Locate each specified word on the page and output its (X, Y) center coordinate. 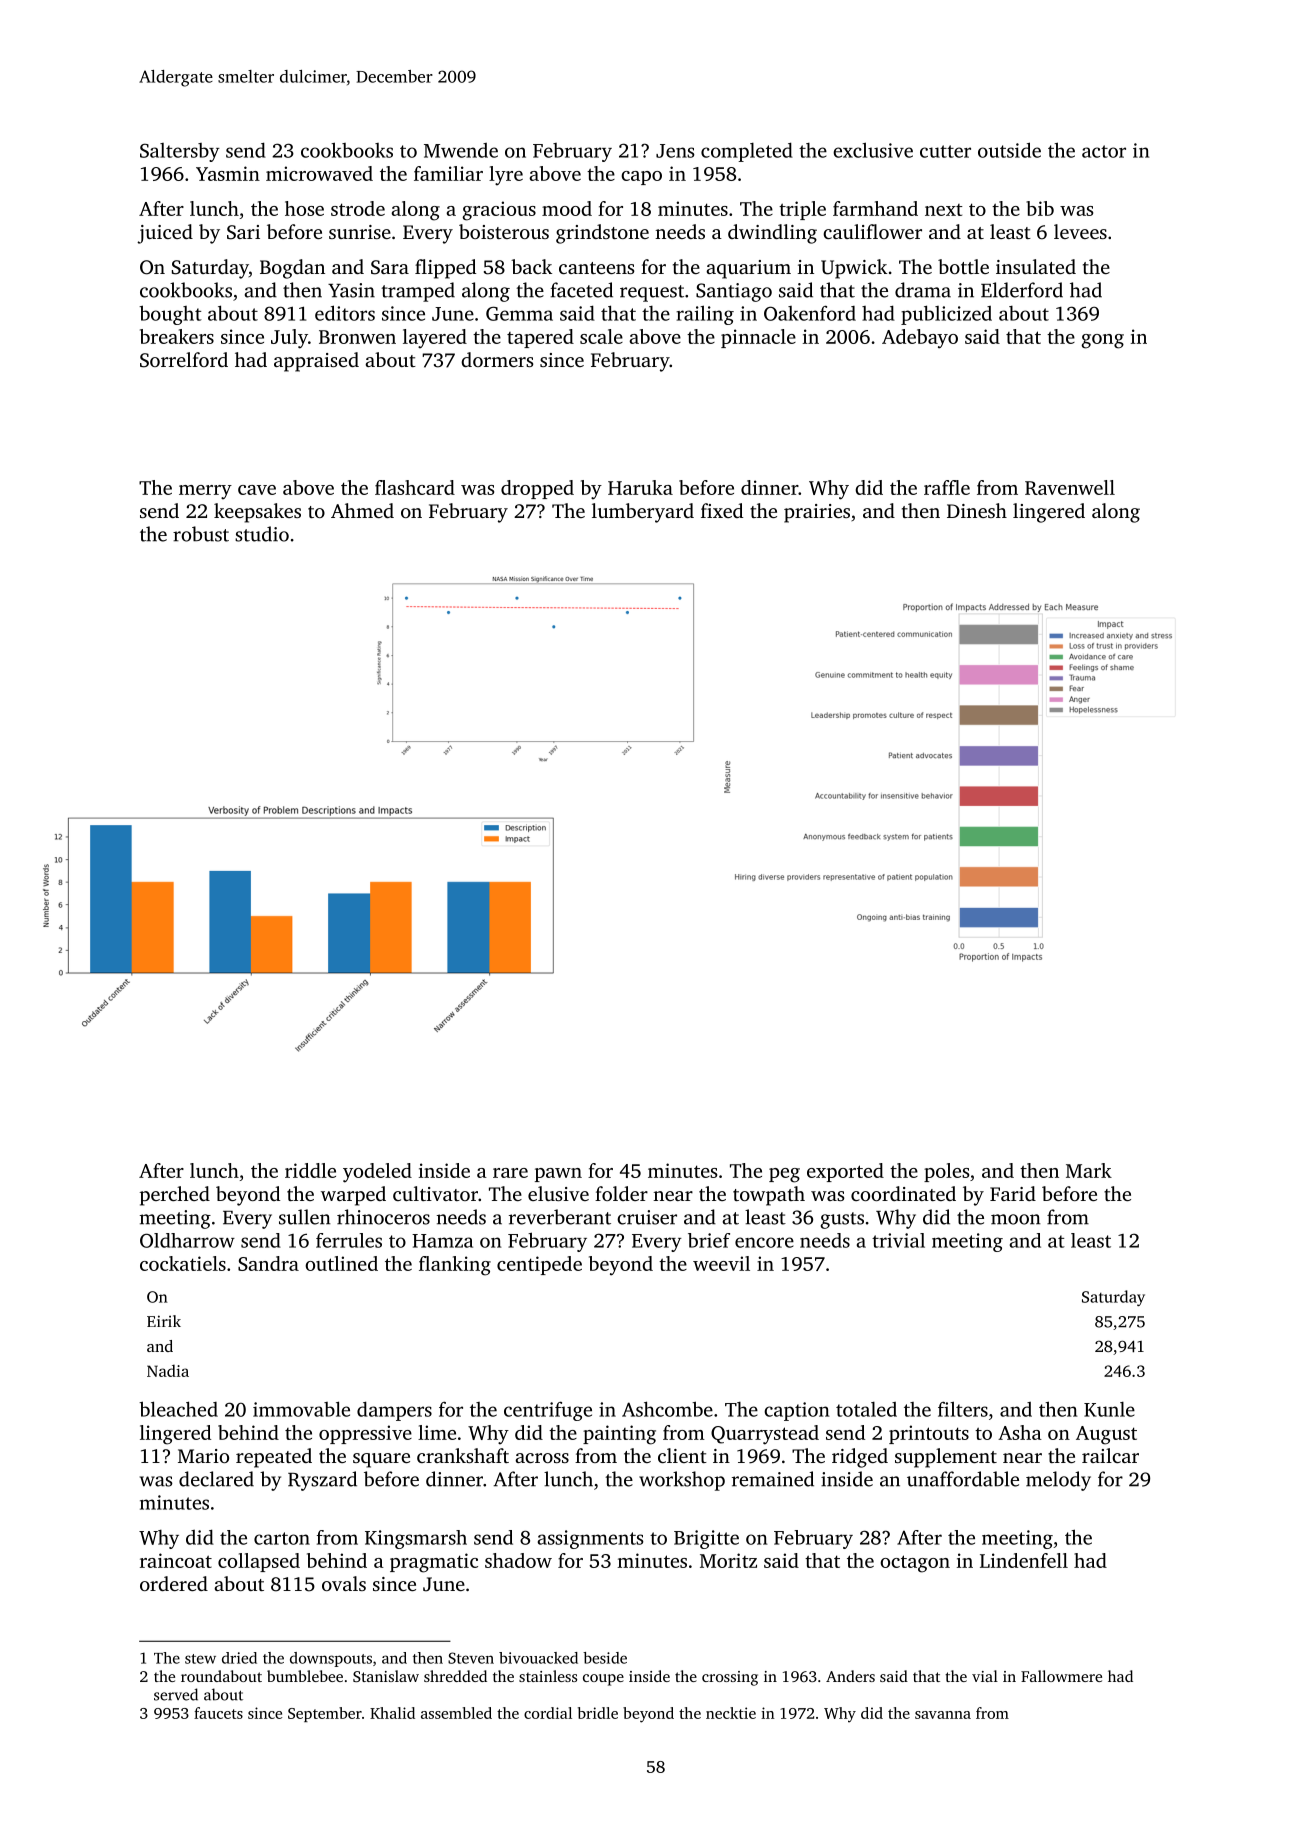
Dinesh (977, 510)
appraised (316, 362)
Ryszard (322, 1481)
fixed (722, 510)
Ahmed (362, 510)
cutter (945, 151)
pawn (558, 1175)
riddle (310, 1170)
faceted (582, 290)
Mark (1089, 1170)
